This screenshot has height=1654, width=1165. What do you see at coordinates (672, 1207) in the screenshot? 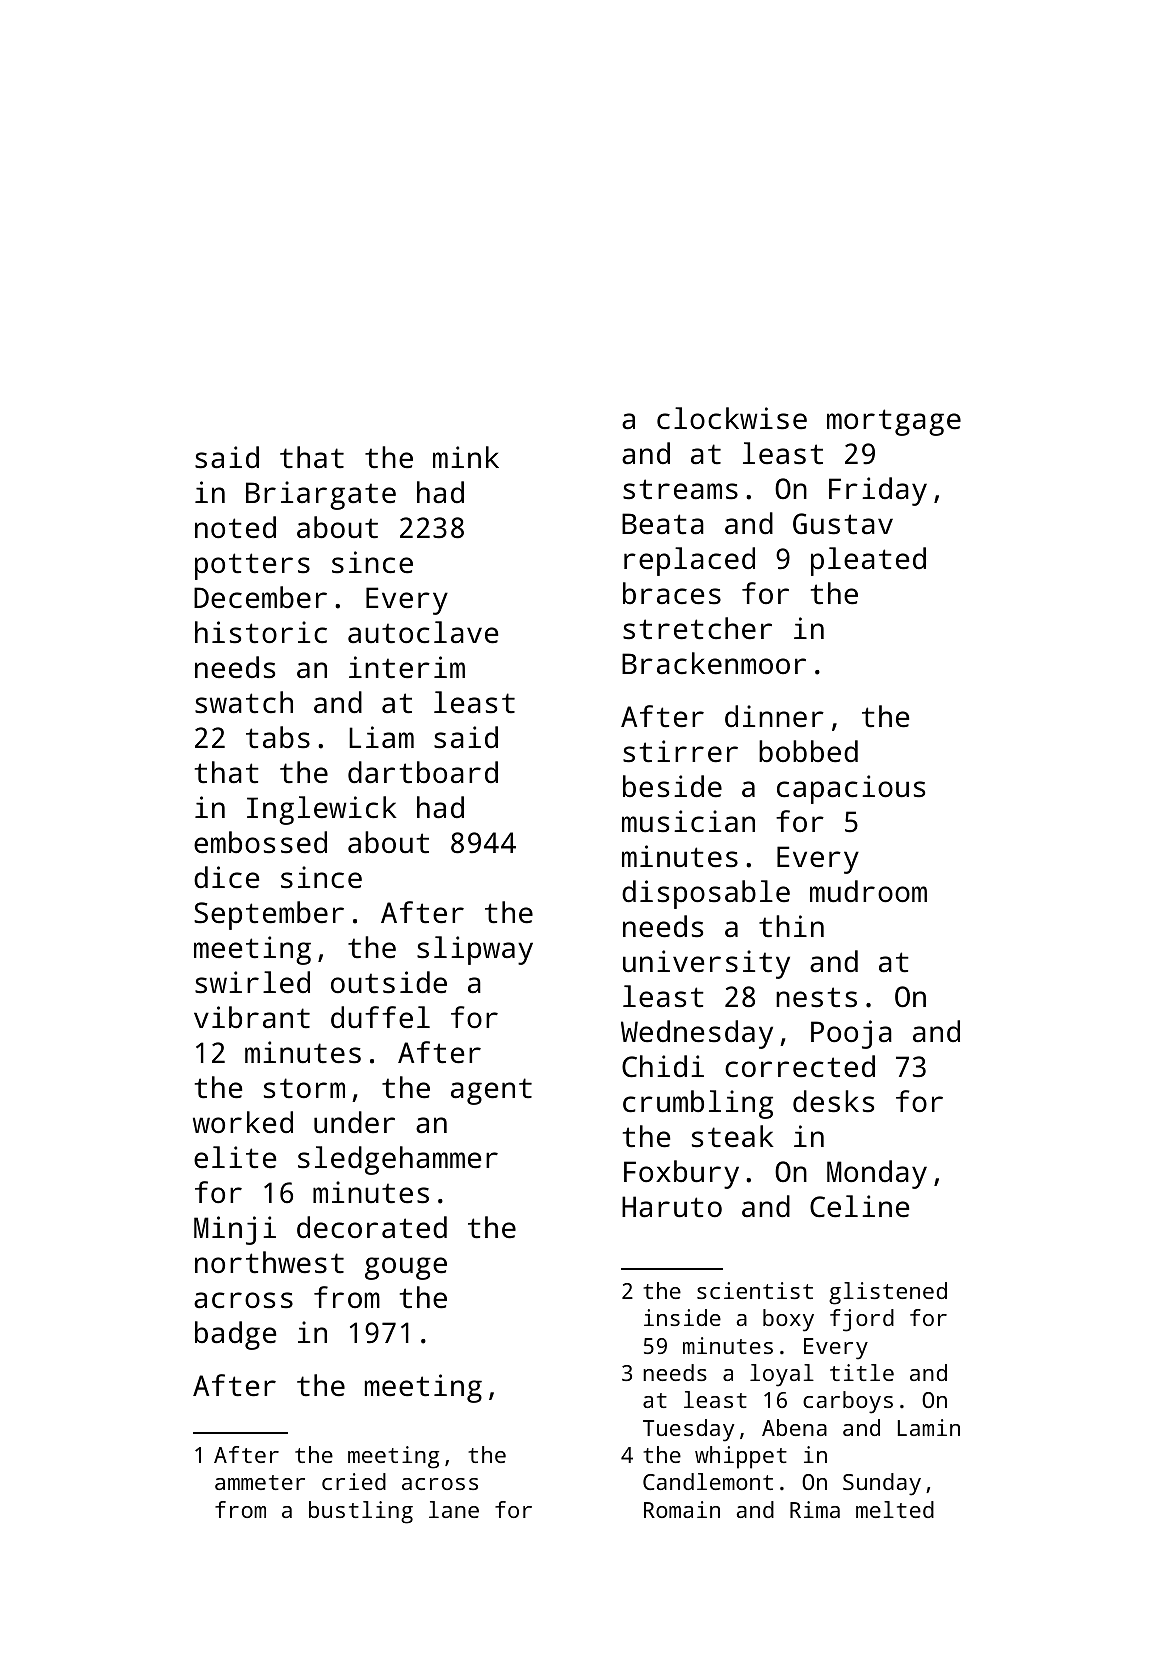
I see `Haruto` at bounding box center [672, 1207].
